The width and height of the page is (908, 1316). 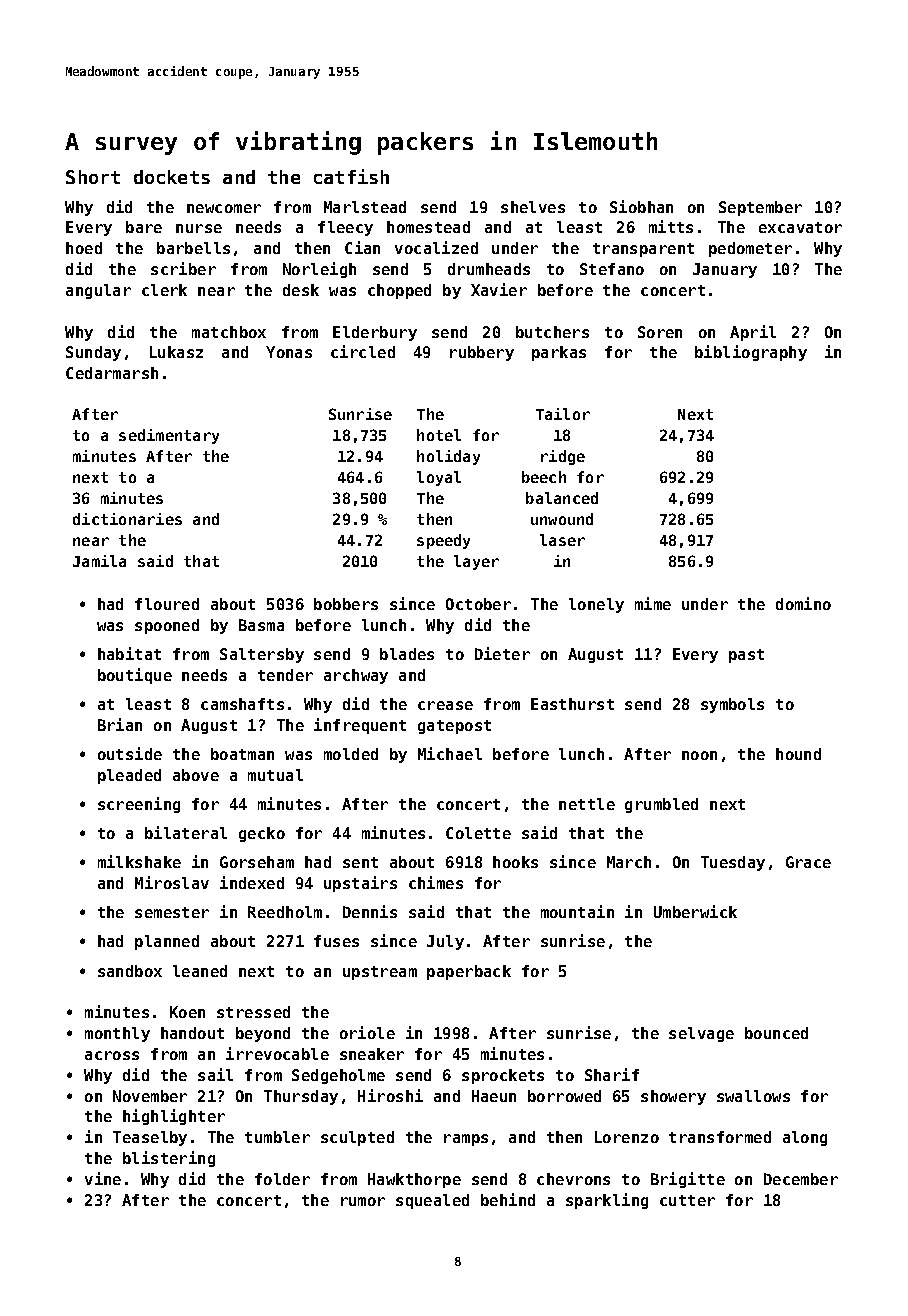 What do you see at coordinates (407, 654) in the page?
I see `blades` at bounding box center [407, 654].
